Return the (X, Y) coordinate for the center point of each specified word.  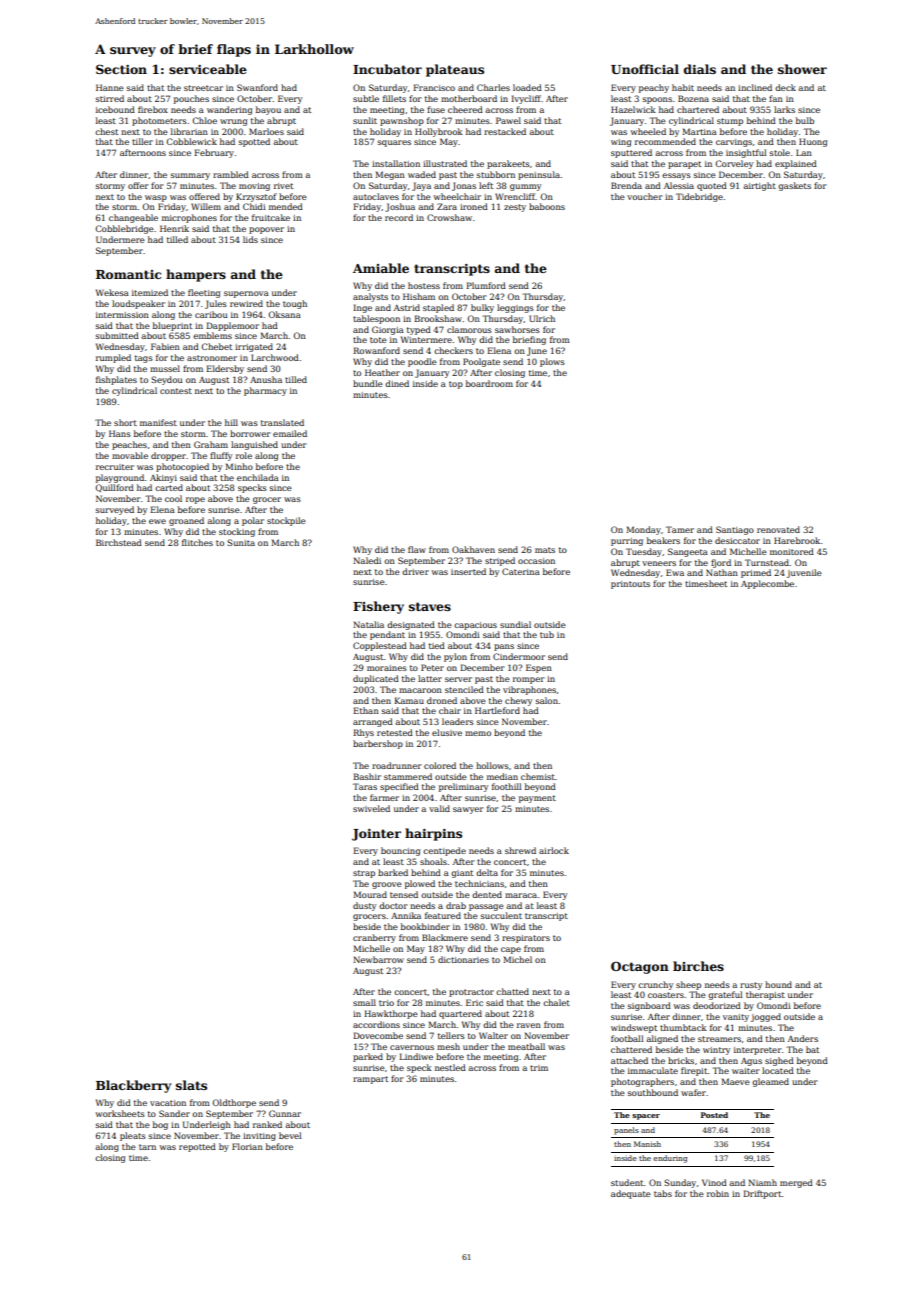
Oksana (285, 314)
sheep (688, 985)
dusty (364, 906)
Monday (643, 530)
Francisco (434, 87)
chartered (698, 109)
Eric (474, 1002)
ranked (267, 1124)
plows (552, 362)
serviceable (208, 69)
